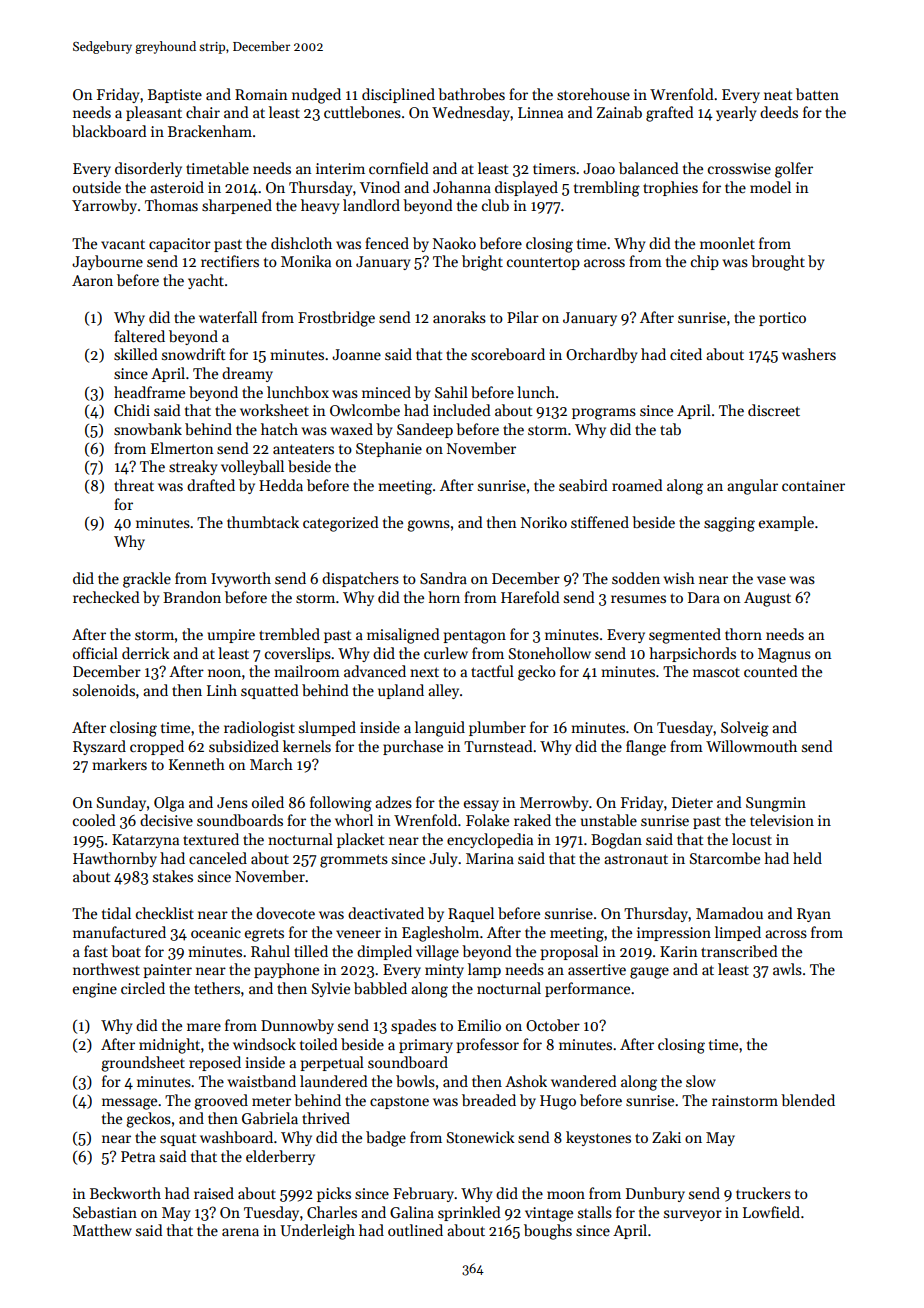  Describe the element at coordinates (99, 747) in the page. I see `Ryszard` at that location.
